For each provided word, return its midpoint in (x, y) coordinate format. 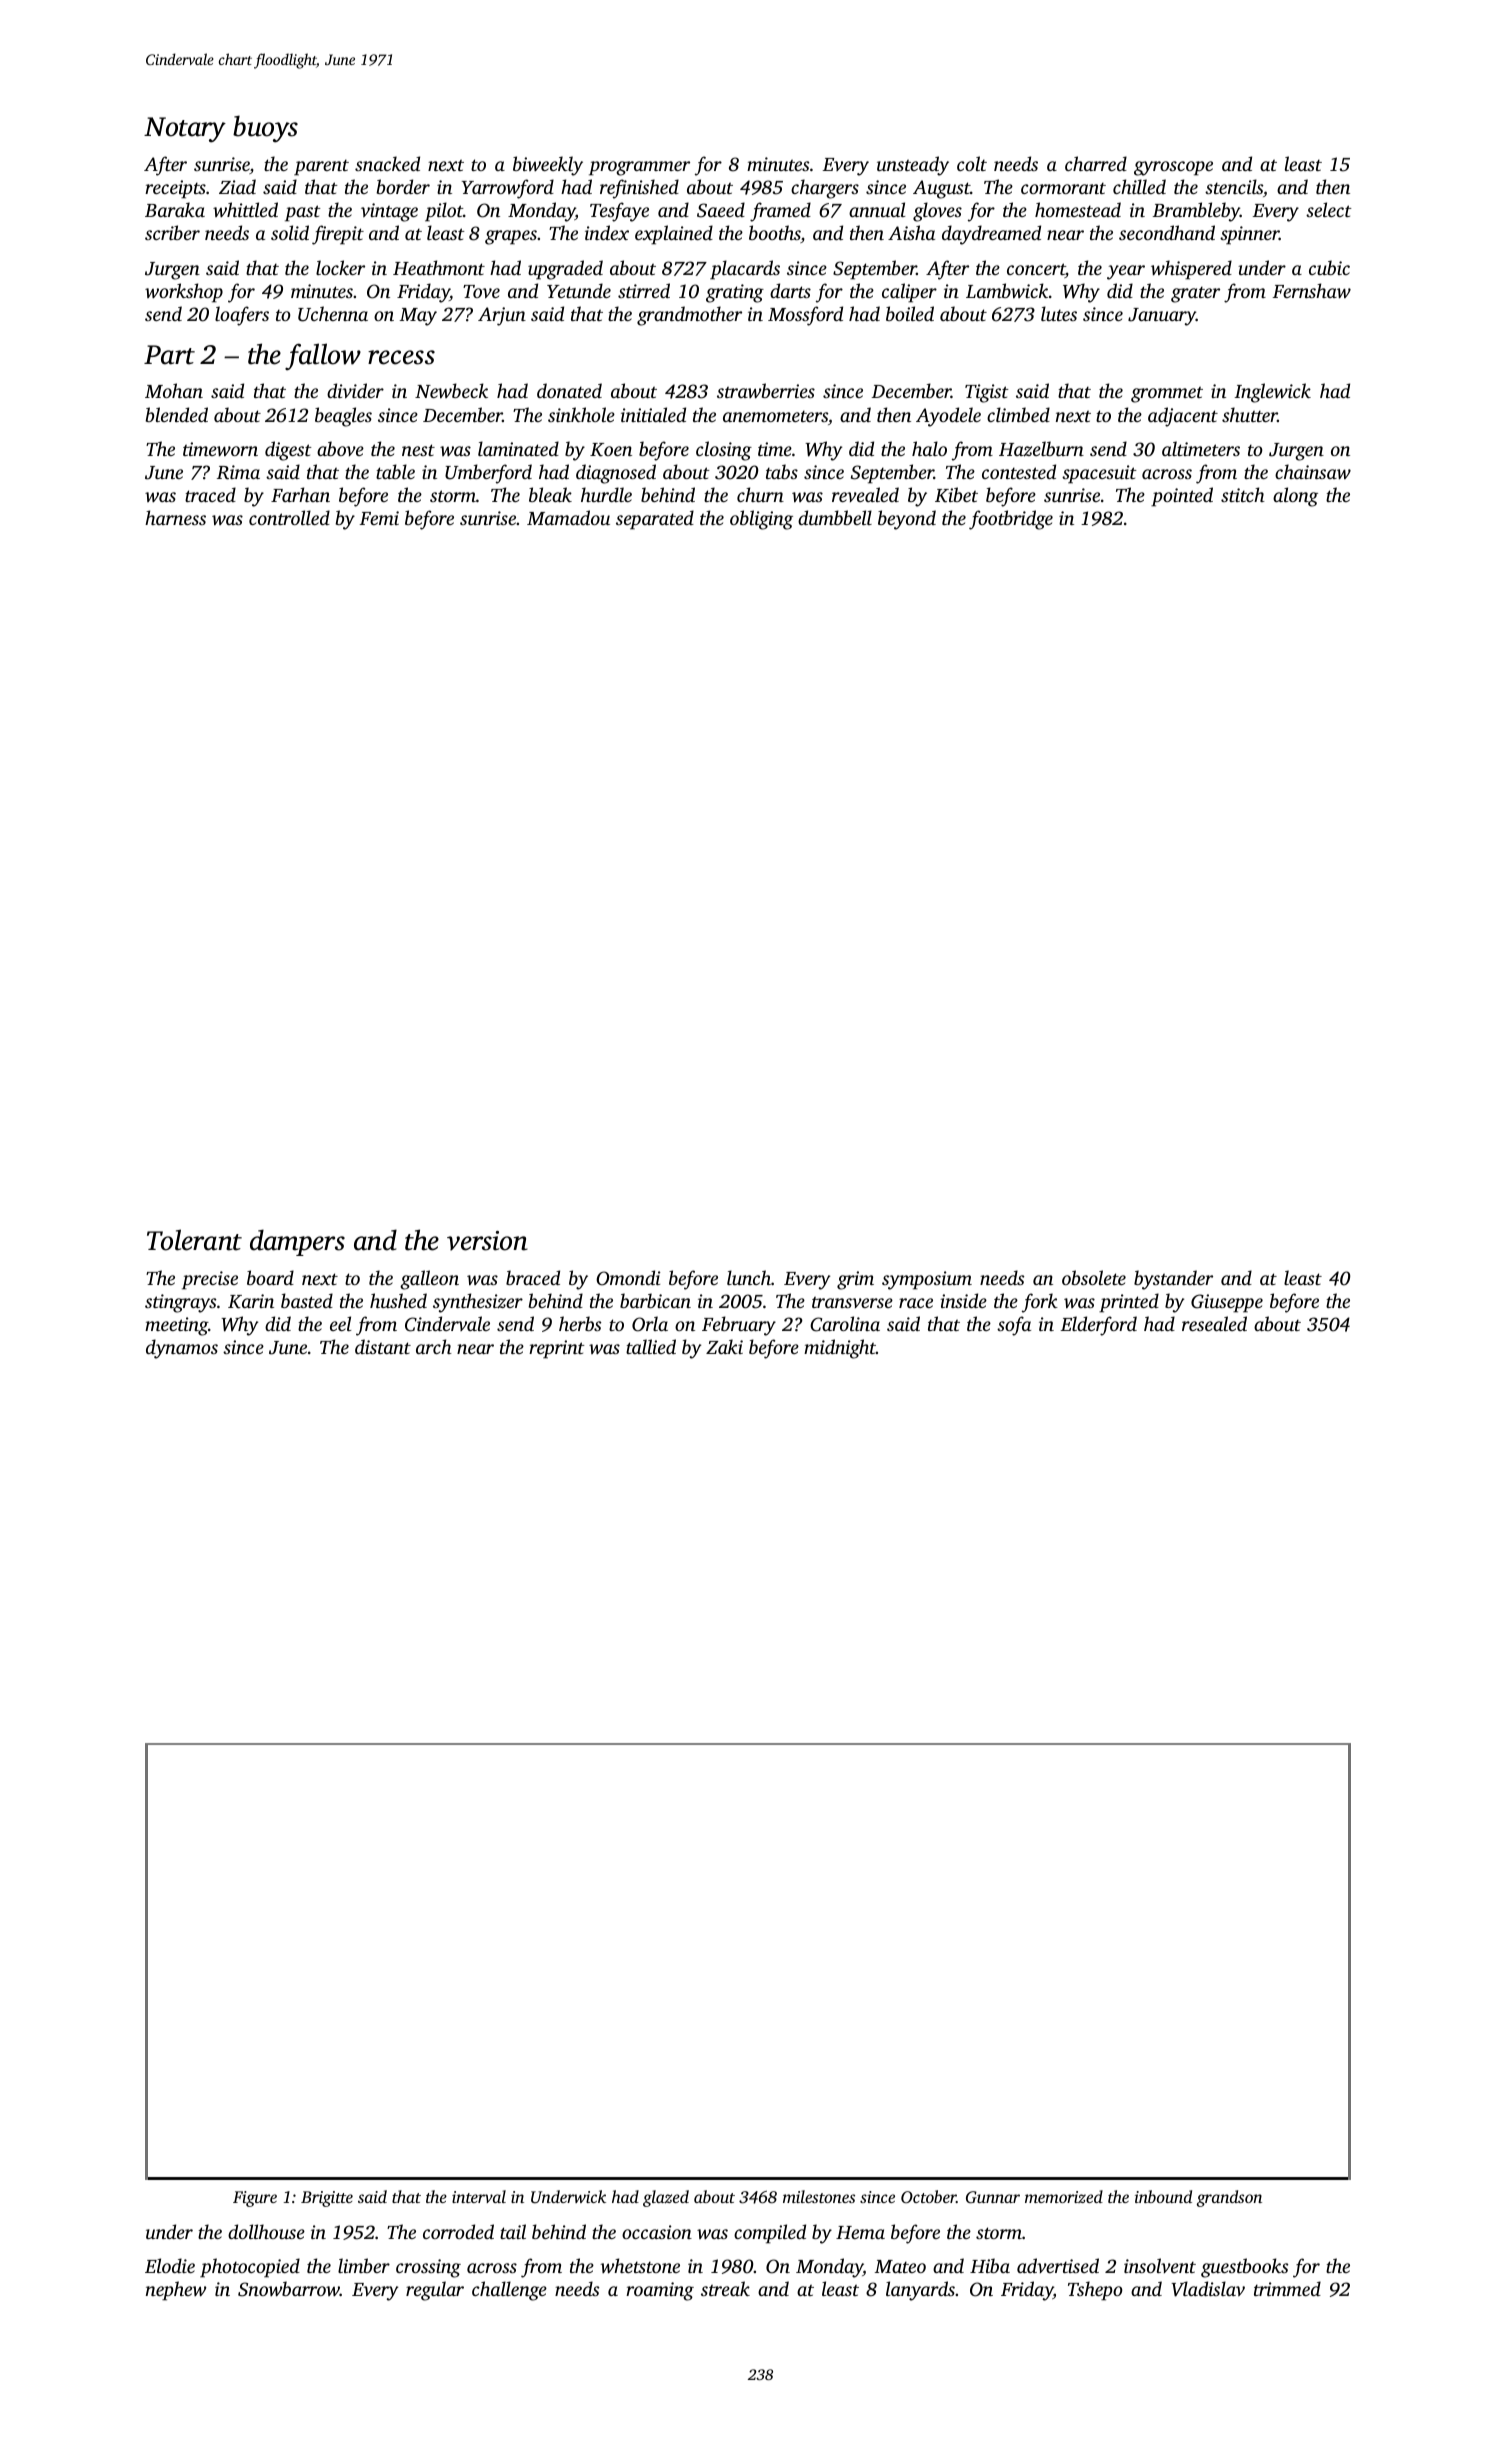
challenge (509, 2291)
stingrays (180, 1303)
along (1295, 497)
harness (175, 517)
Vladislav (1208, 2289)
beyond (907, 520)
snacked (387, 163)
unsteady (913, 166)
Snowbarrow (289, 2289)
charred (1096, 163)
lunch (749, 1277)
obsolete (1094, 1277)
